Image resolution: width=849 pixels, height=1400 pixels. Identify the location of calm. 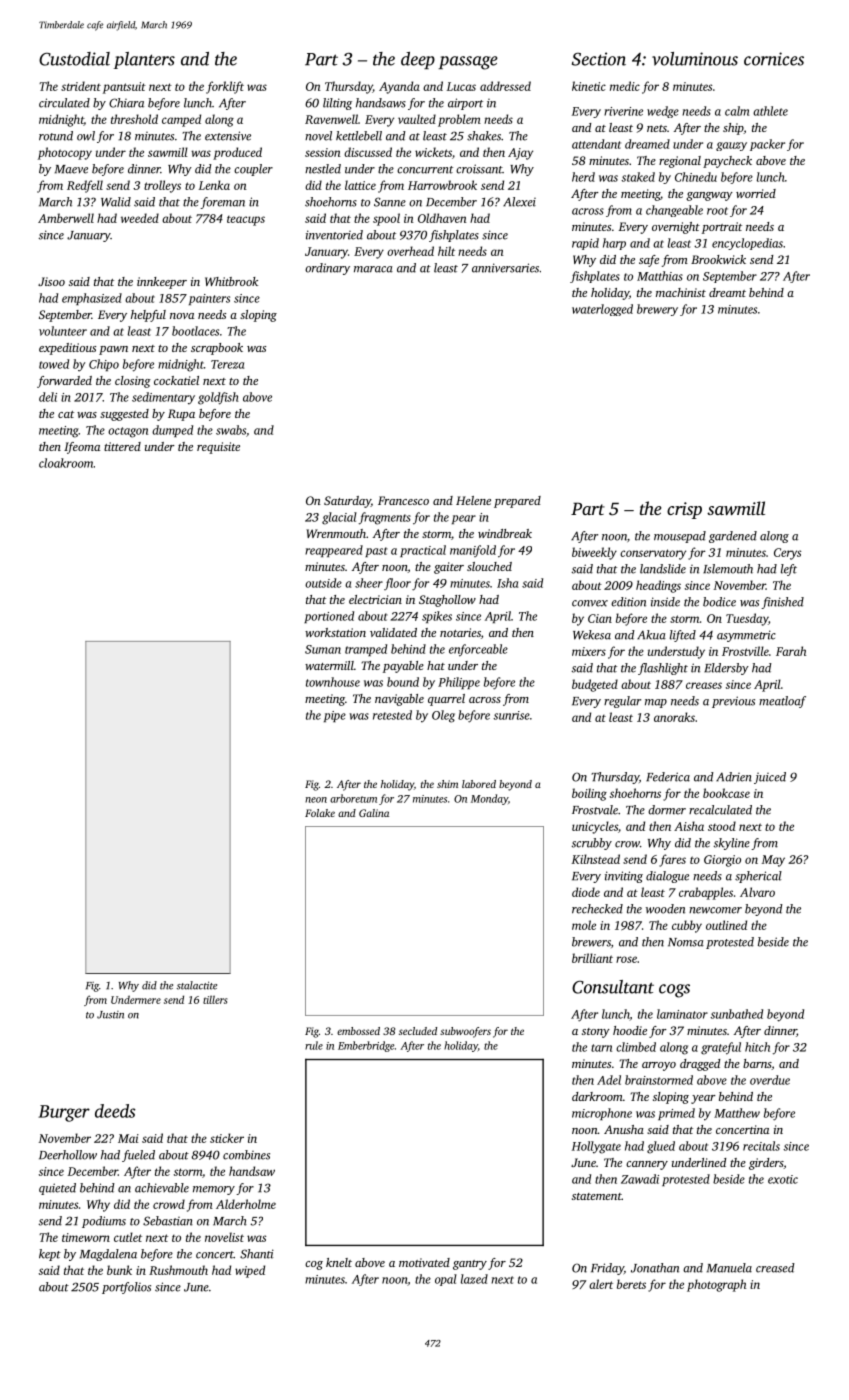
(737, 111).
